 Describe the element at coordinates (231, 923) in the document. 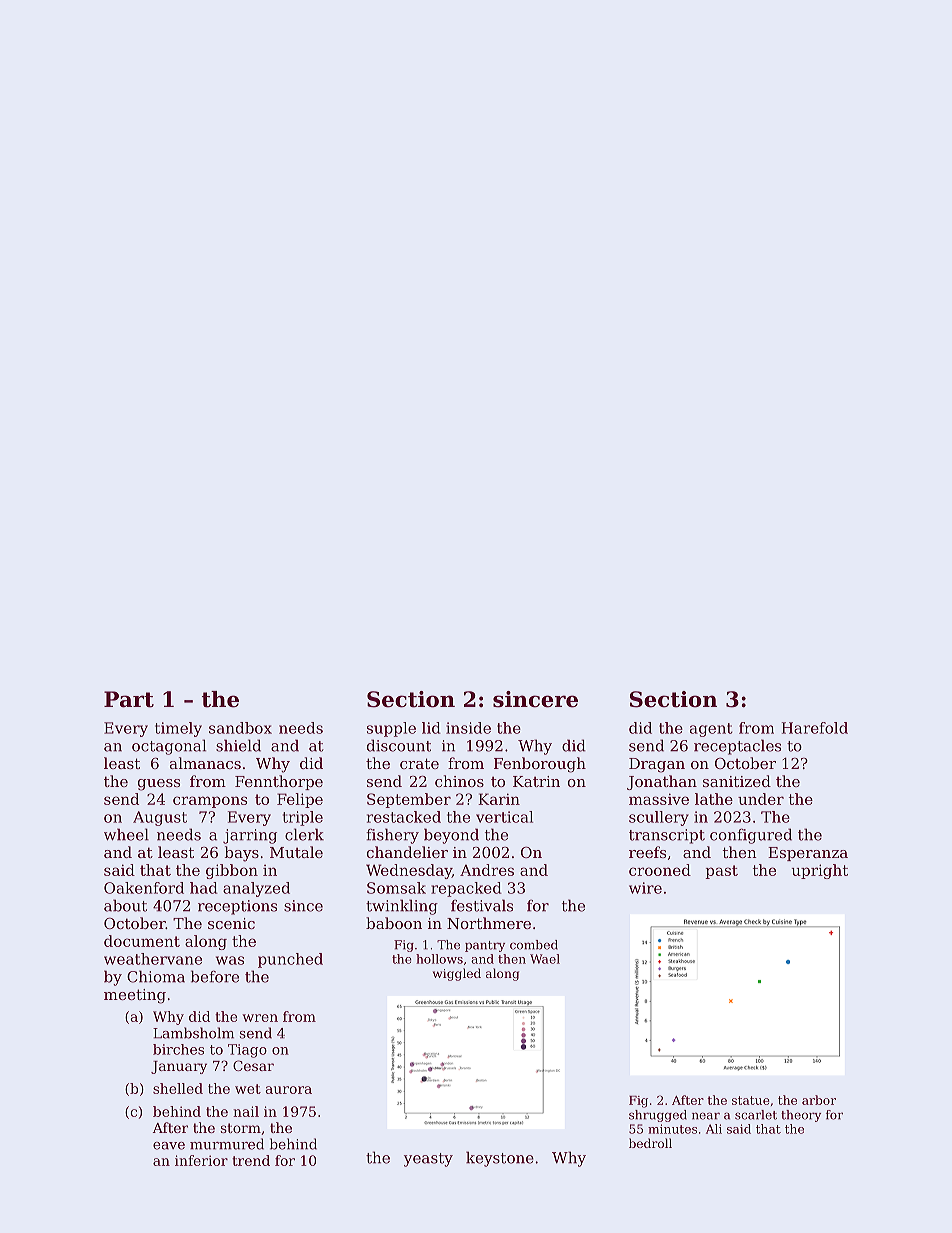

I see `scenic` at that location.
